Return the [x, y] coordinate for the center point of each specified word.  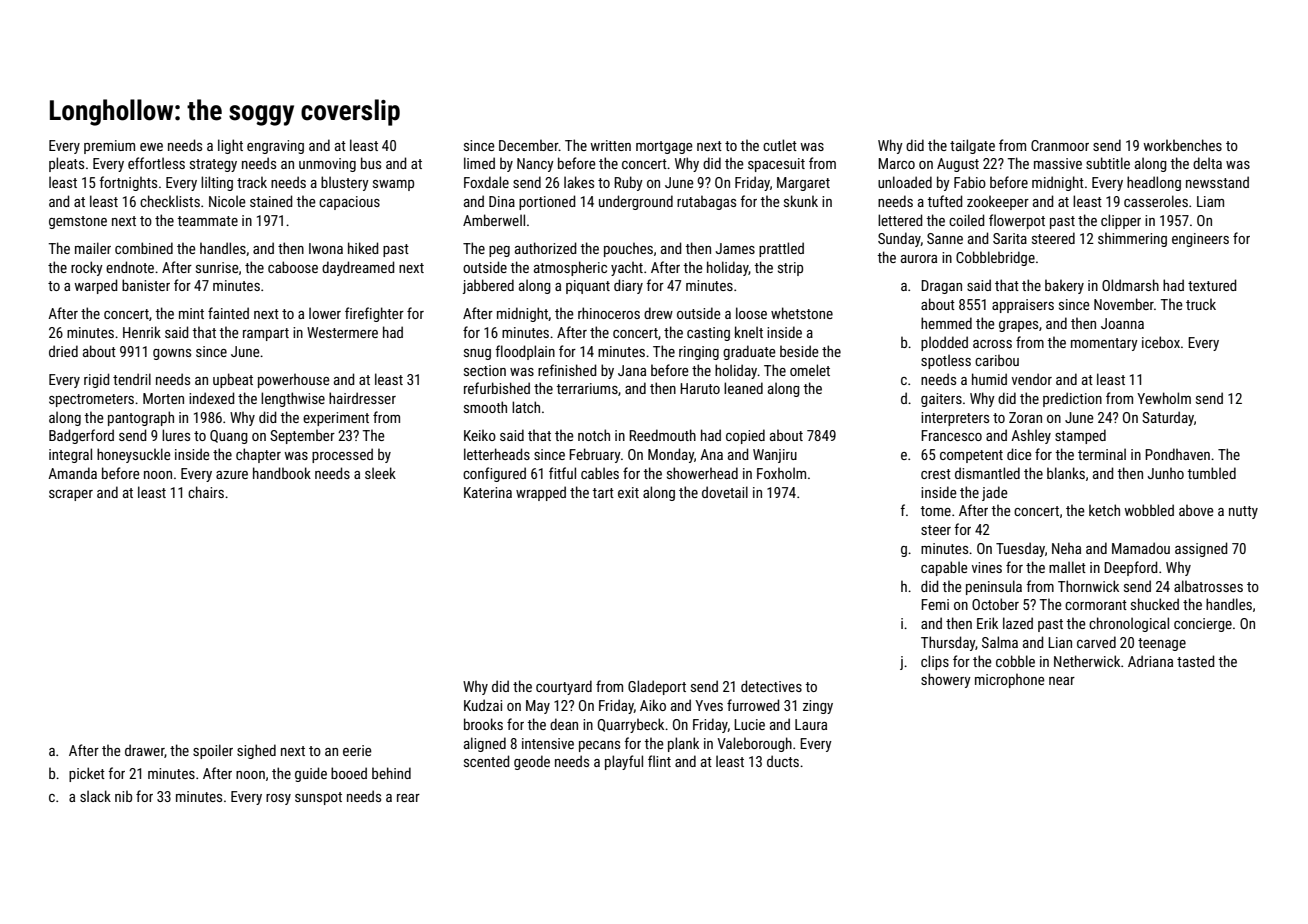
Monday [671, 455]
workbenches [1182, 145]
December [529, 145]
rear [408, 798]
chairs [206, 492]
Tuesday [1020, 549]
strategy [213, 165]
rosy [278, 799]
